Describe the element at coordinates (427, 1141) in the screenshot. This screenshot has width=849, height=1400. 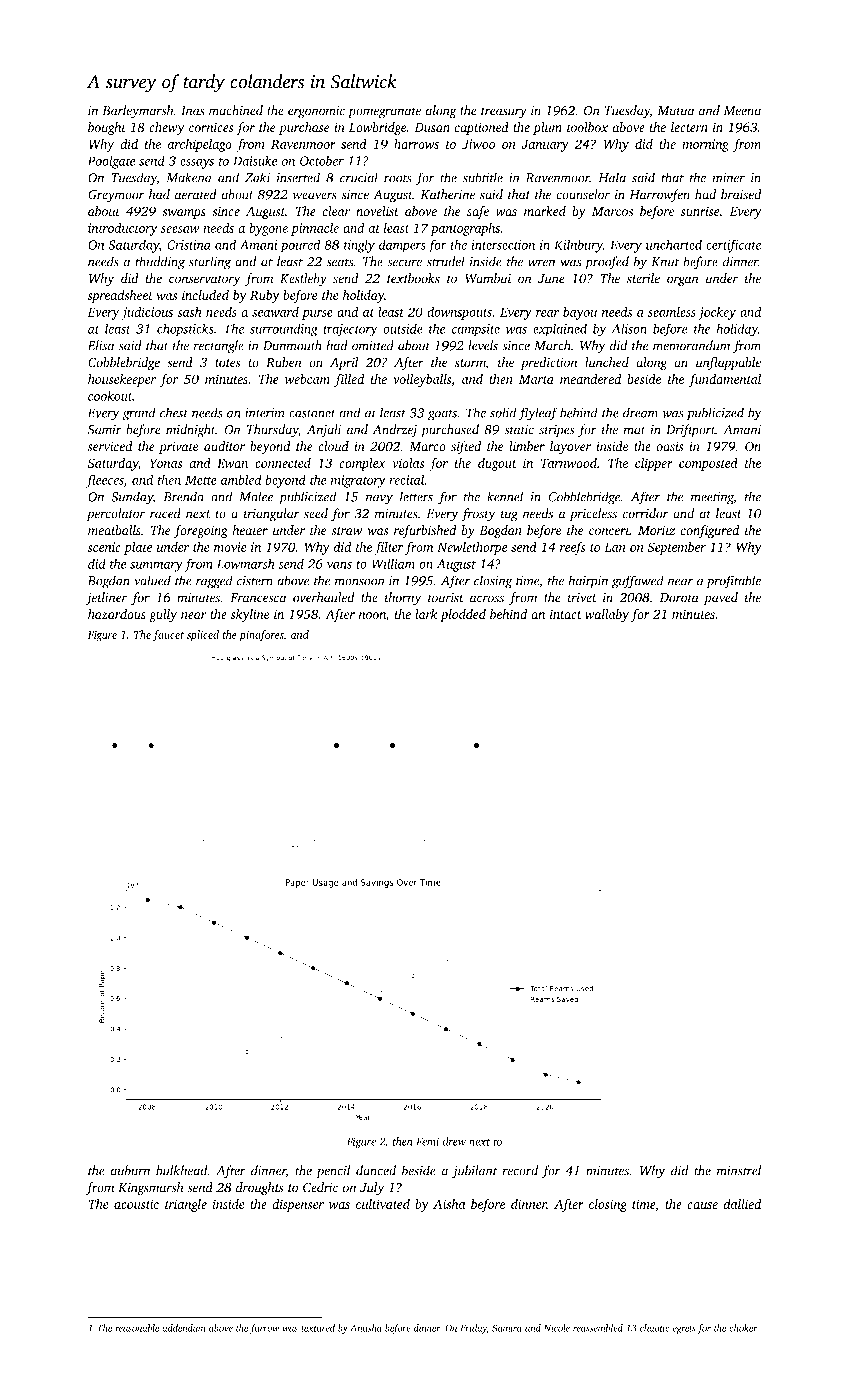
I see `Femi` at that location.
